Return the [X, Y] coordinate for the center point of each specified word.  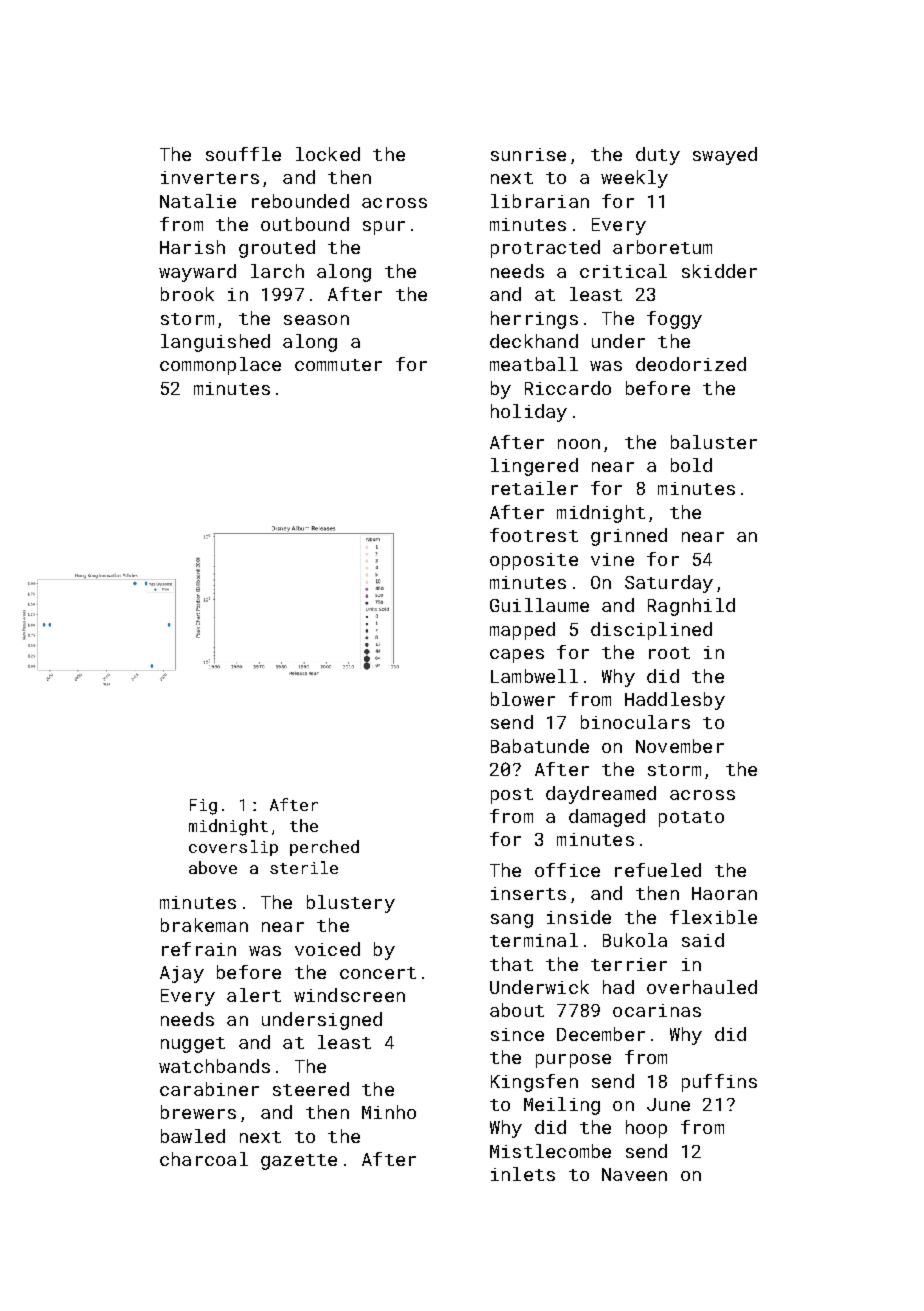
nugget [193, 1045]
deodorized [691, 364]
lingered [534, 467]
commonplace [220, 366]
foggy [674, 320]
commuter [338, 365]
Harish [192, 247]
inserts [528, 893]
